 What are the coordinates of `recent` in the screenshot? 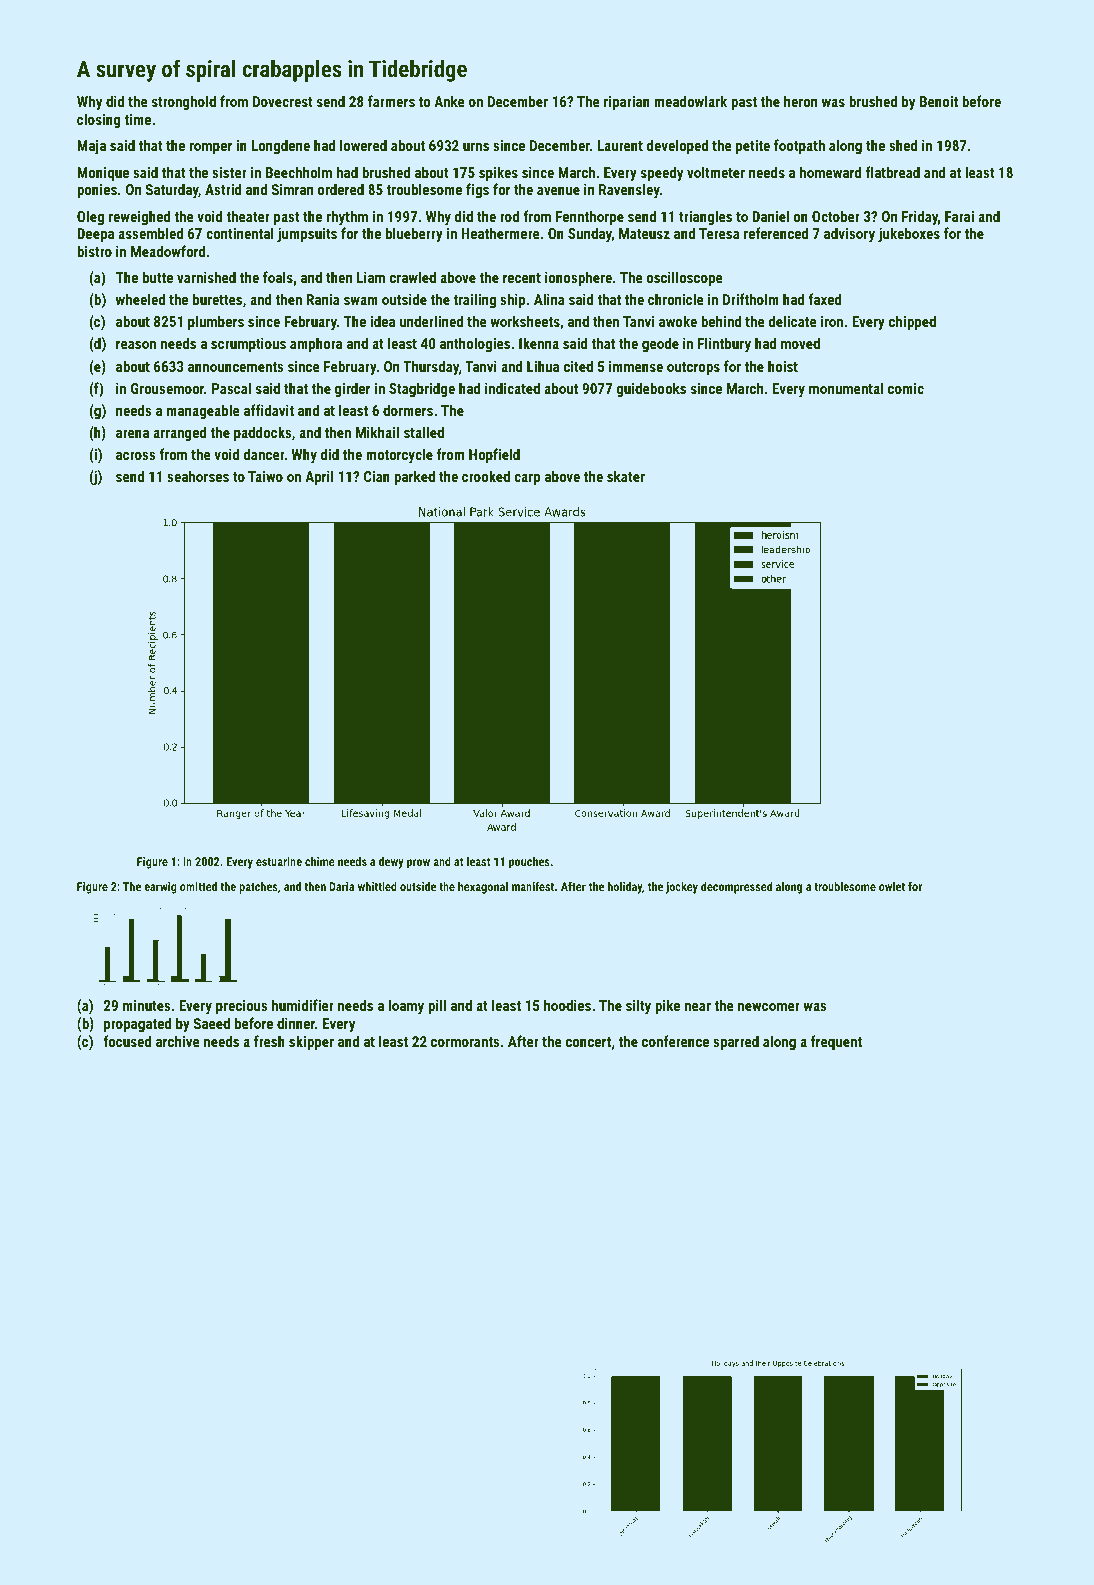 It's located at (522, 278).
